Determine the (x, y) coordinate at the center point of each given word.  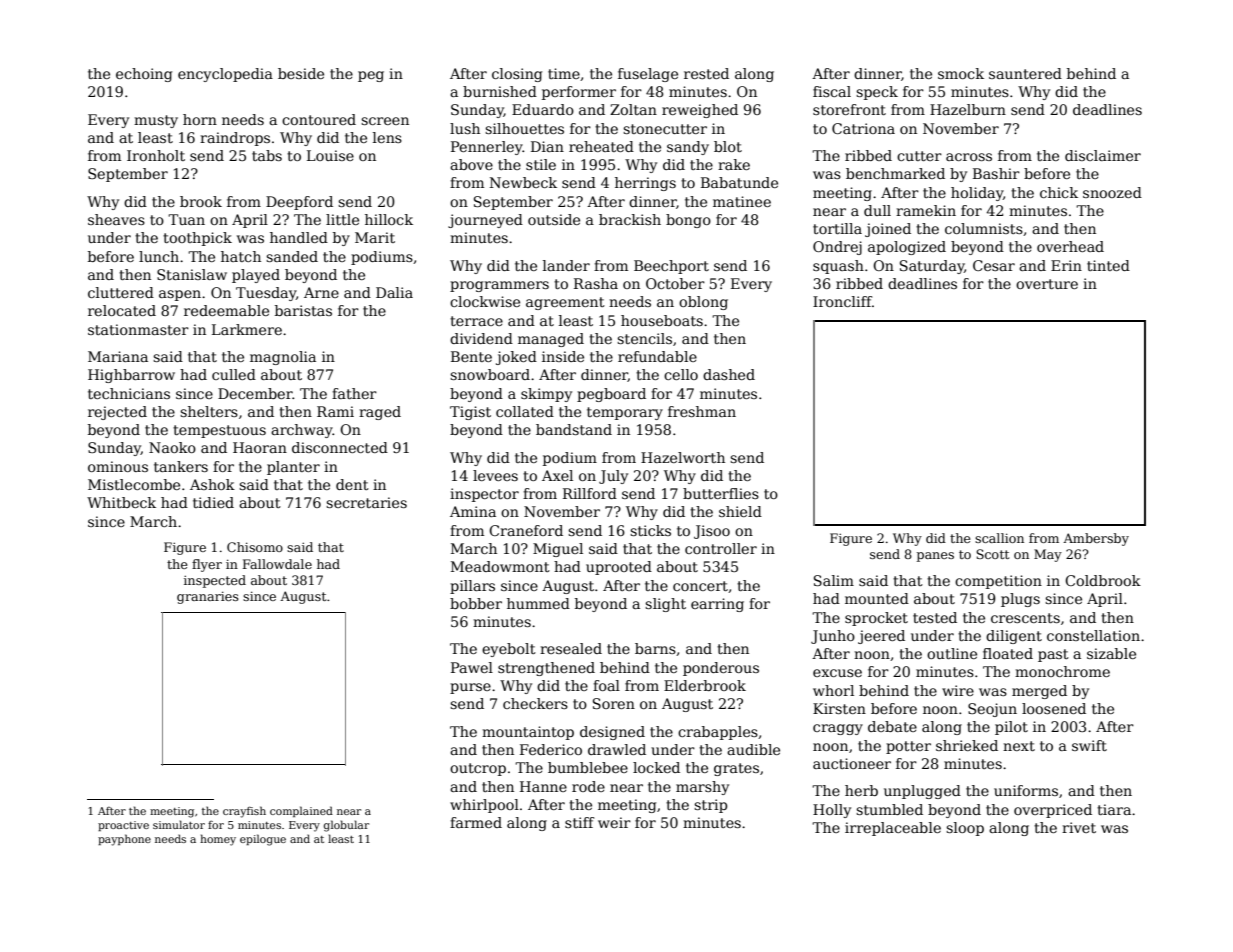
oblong (703, 303)
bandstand (574, 429)
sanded (292, 256)
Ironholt (156, 155)
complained (301, 811)
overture (1047, 284)
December (255, 393)
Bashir (996, 173)
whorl (833, 690)
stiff (579, 822)
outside (554, 219)
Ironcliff (842, 301)
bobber (476, 603)
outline (952, 653)
